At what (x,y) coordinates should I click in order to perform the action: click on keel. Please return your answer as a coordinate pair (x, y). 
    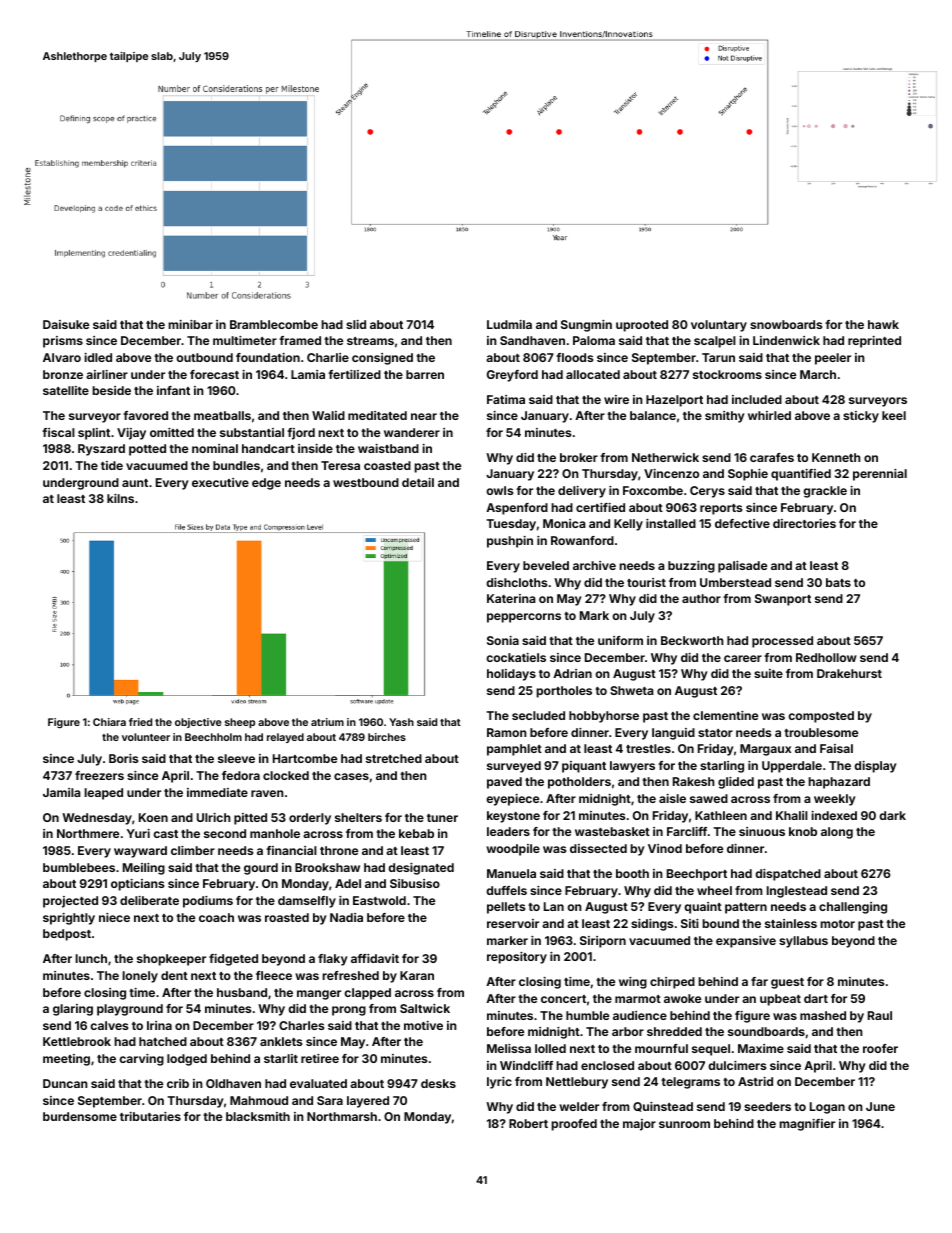
    Looking at the image, I should click on (894, 415).
